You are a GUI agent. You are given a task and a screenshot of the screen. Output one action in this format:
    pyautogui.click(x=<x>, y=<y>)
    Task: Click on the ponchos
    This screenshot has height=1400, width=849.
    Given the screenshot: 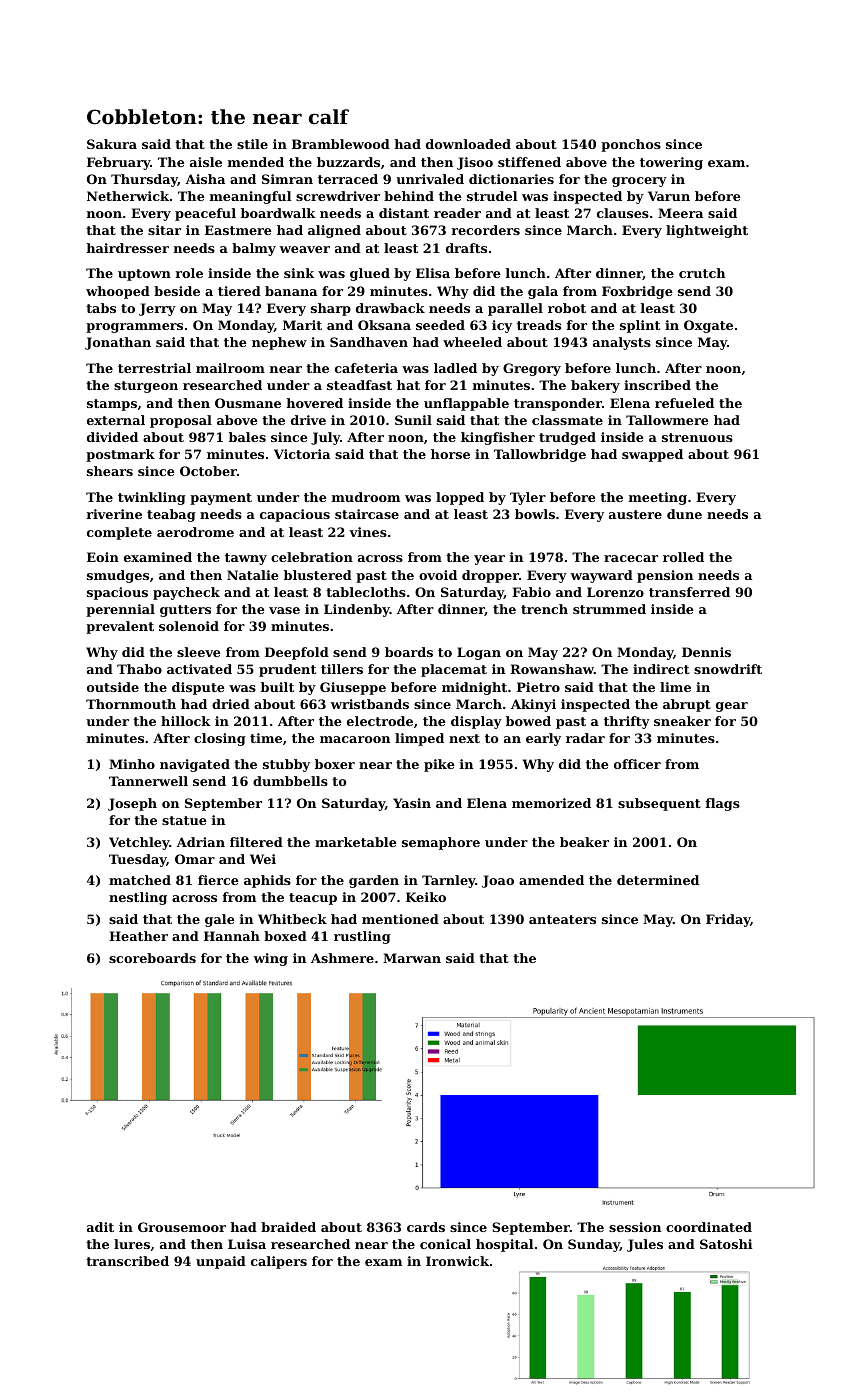 What is the action you would take?
    pyautogui.click(x=631, y=145)
